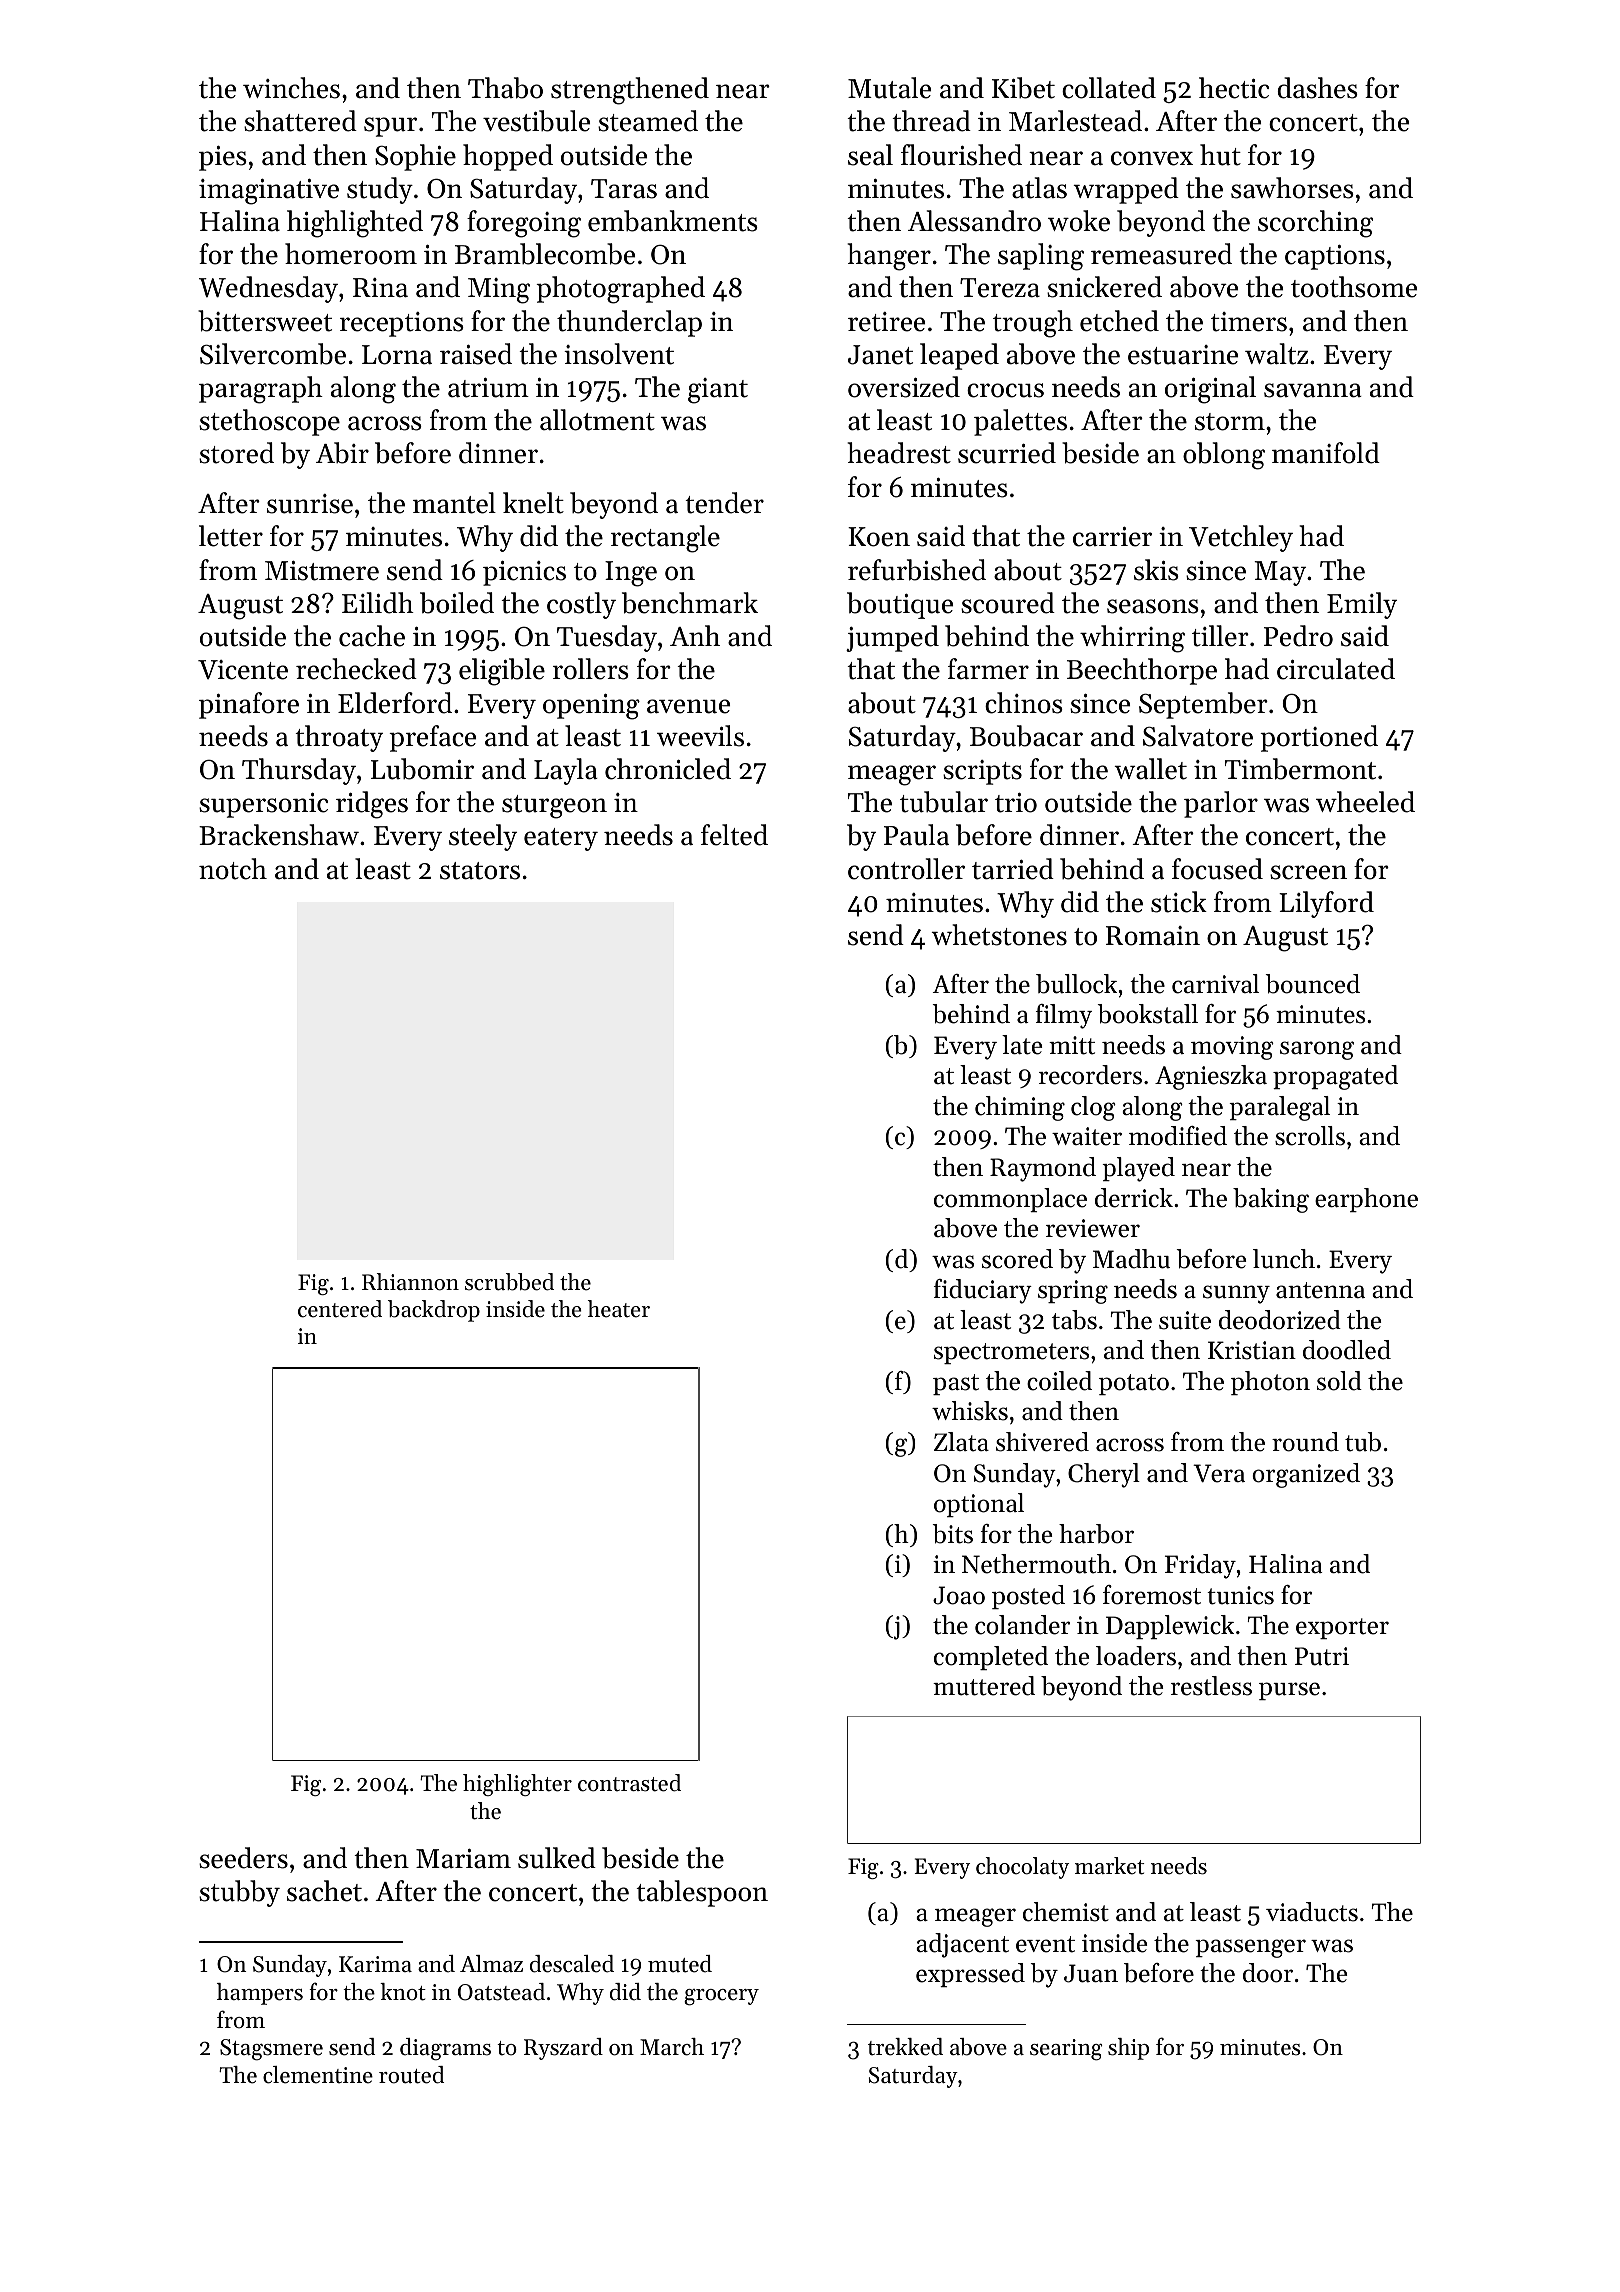  I want to click on dashes, so click(1318, 88).
